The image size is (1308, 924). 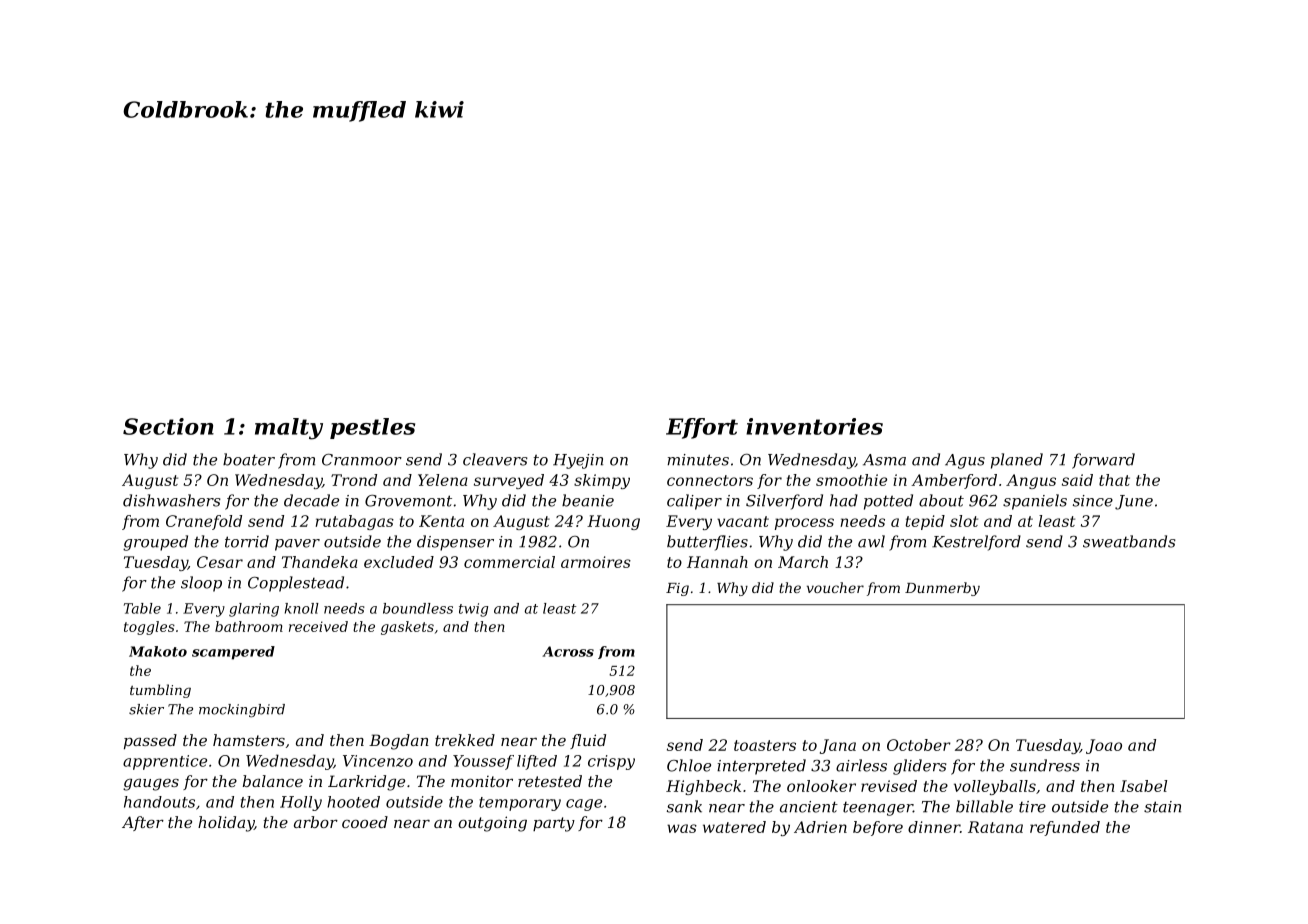 I want to click on Effort, so click(x=702, y=428).
